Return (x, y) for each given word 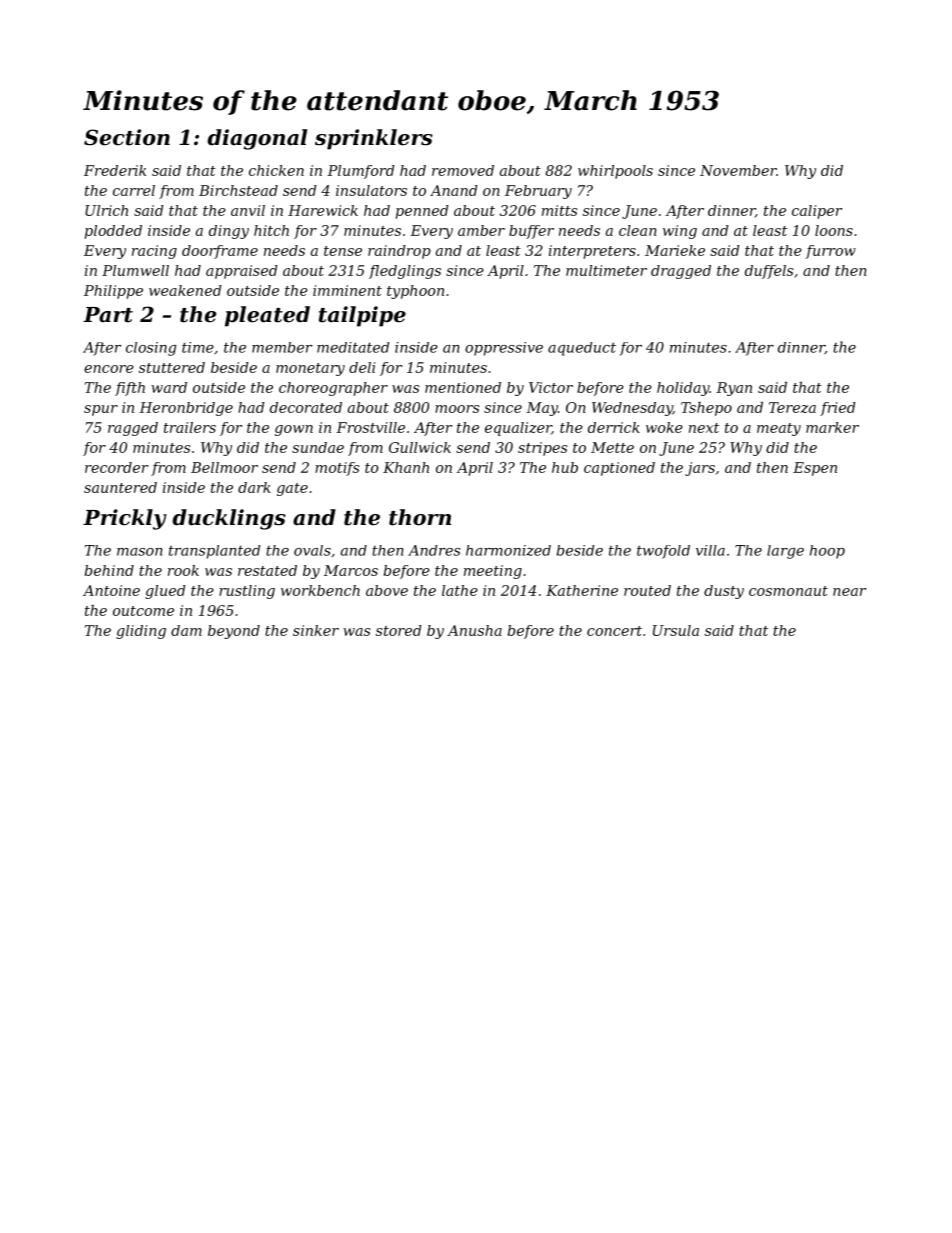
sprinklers (374, 139)
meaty (779, 429)
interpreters (592, 252)
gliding (141, 632)
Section (127, 137)
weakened (185, 290)
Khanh (406, 467)
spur (101, 410)
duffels (769, 272)
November (738, 170)
